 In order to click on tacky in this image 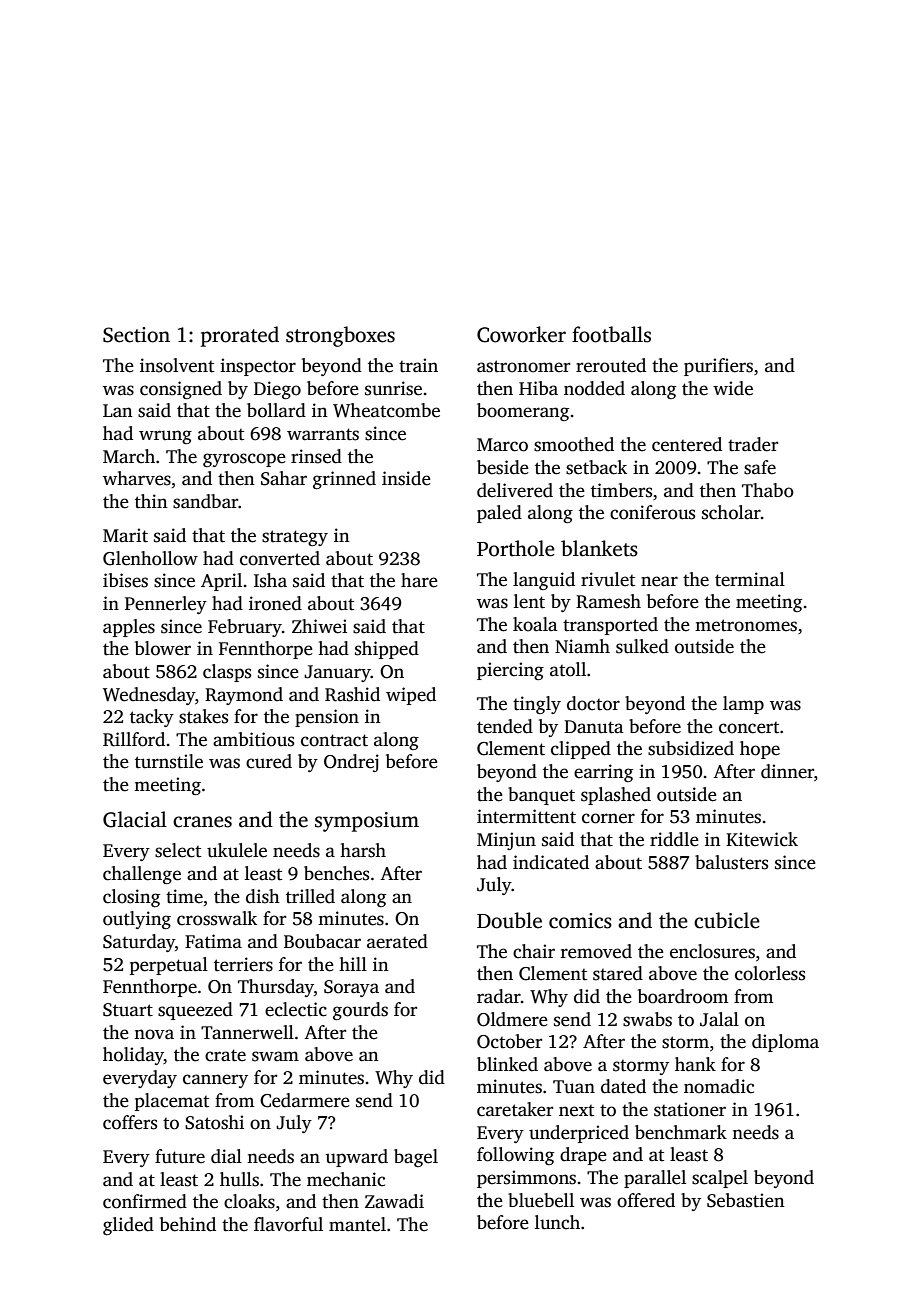, I will do `click(152, 718)`.
